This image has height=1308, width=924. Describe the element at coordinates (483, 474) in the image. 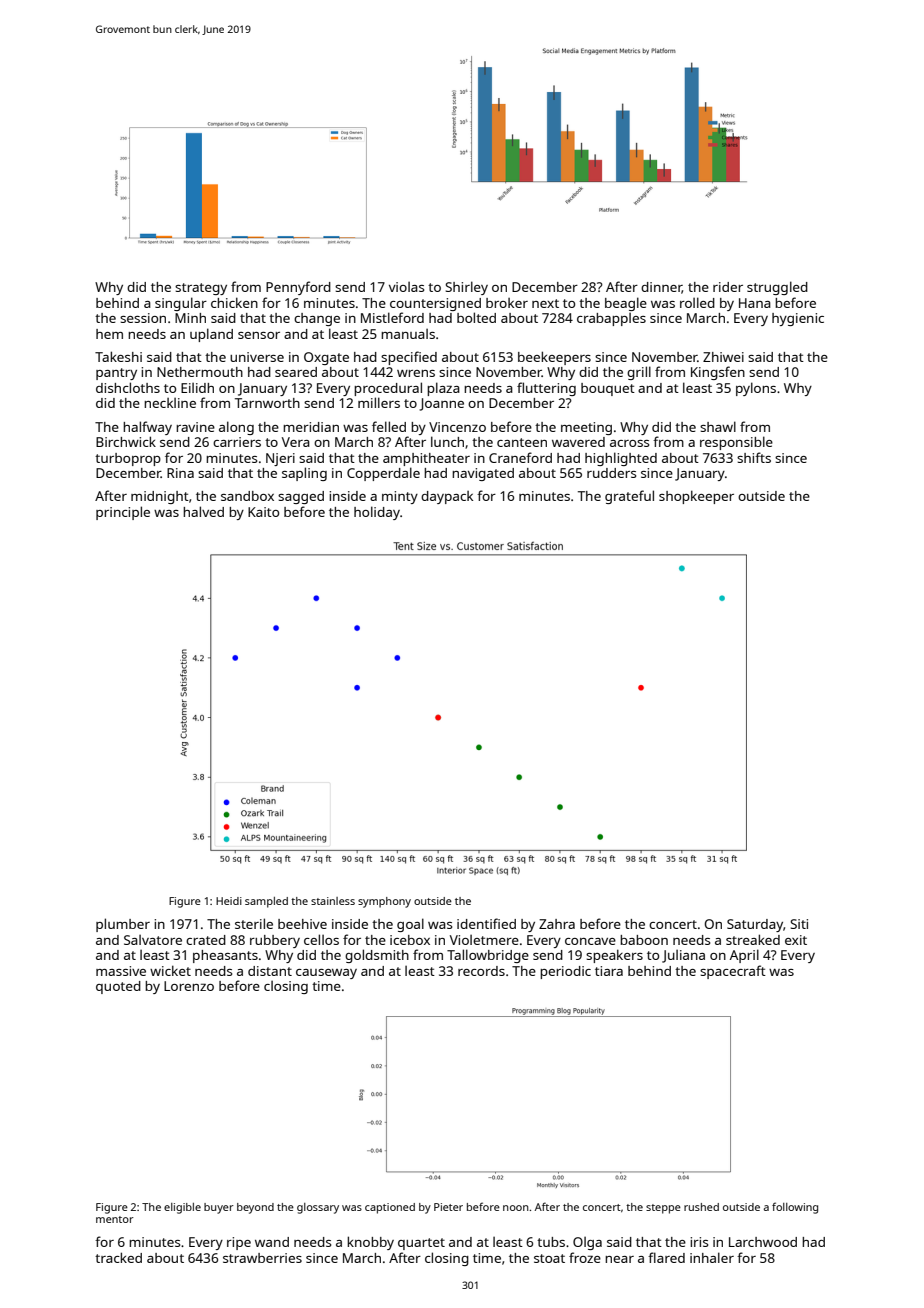

I see `navigated` at that location.
